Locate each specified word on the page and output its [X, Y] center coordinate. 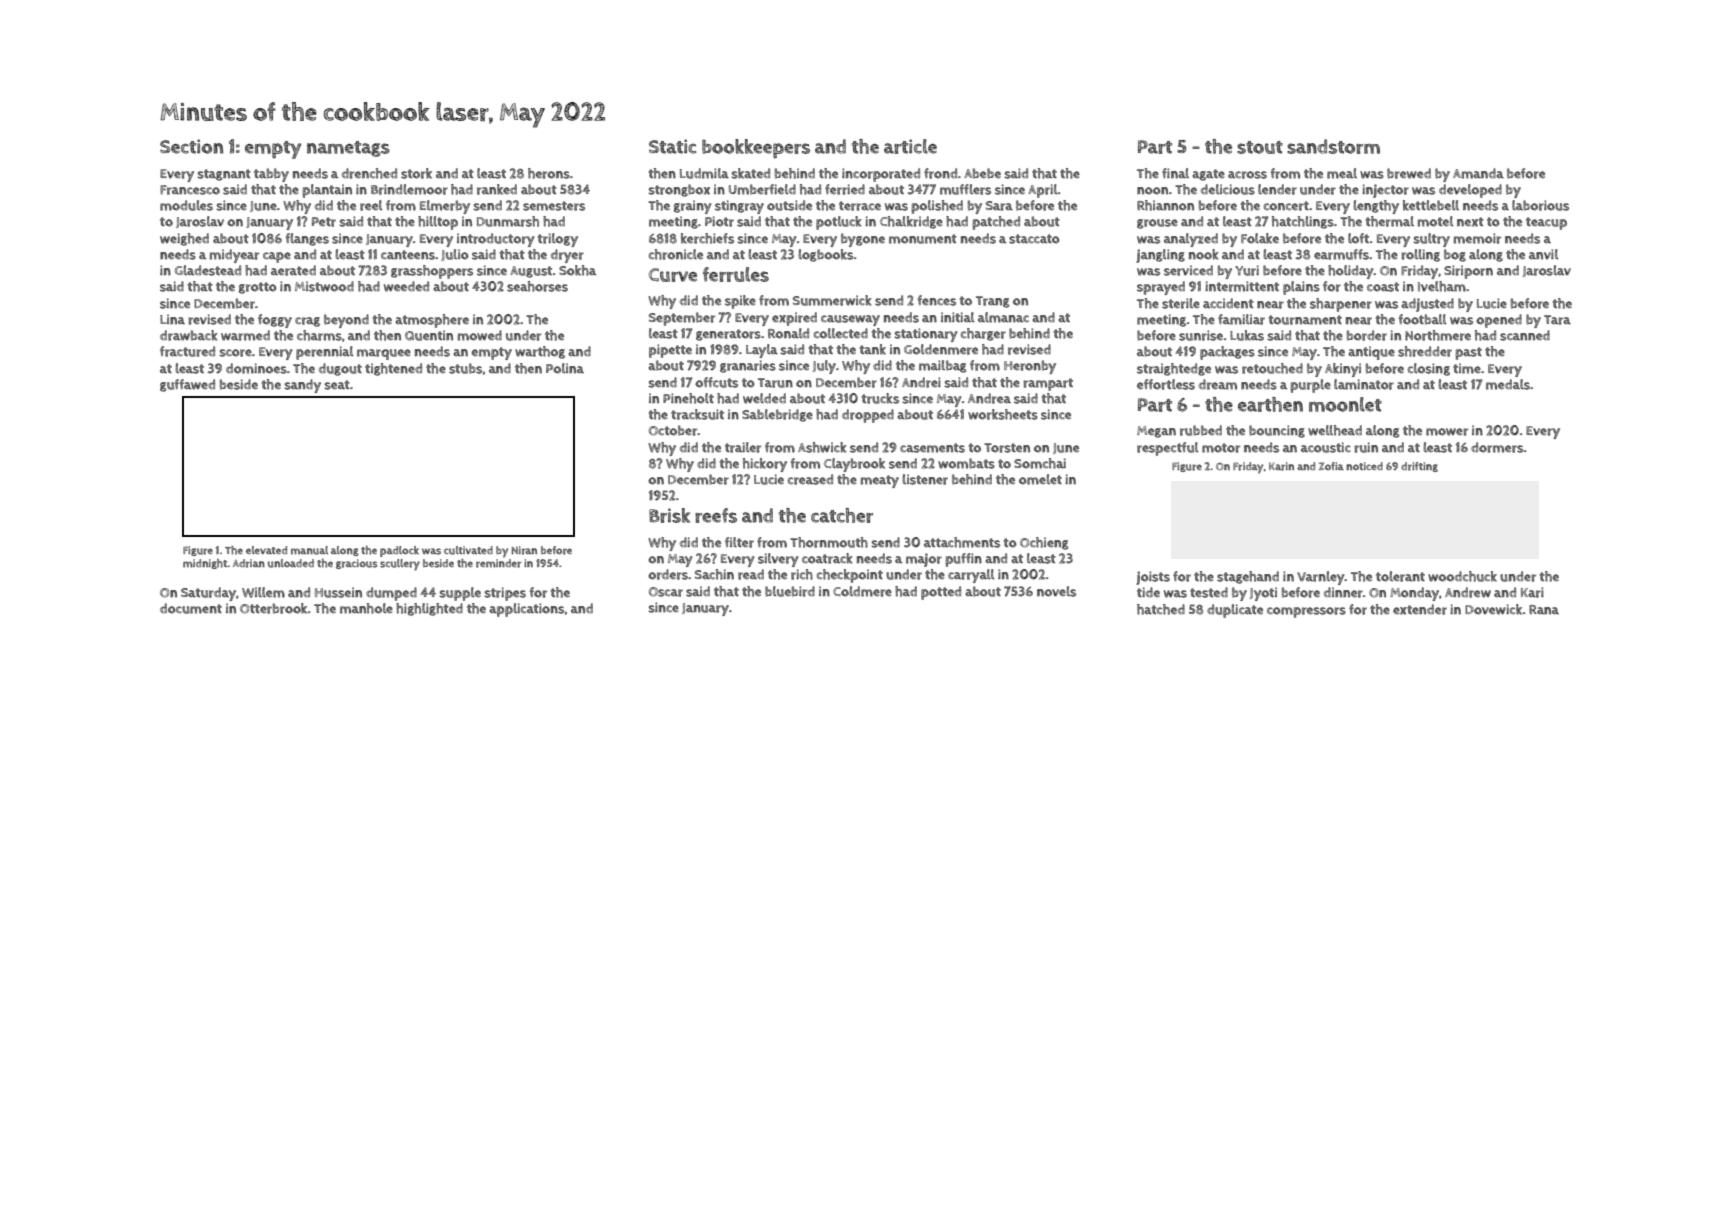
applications [526, 610]
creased [810, 479]
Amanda [1478, 173]
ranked [497, 189]
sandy [302, 386]
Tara [1557, 320]
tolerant [1400, 576]
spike [740, 302]
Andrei [921, 382]
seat [337, 385]
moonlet [1345, 404]
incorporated [881, 175]
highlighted [429, 609]
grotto [258, 288]
